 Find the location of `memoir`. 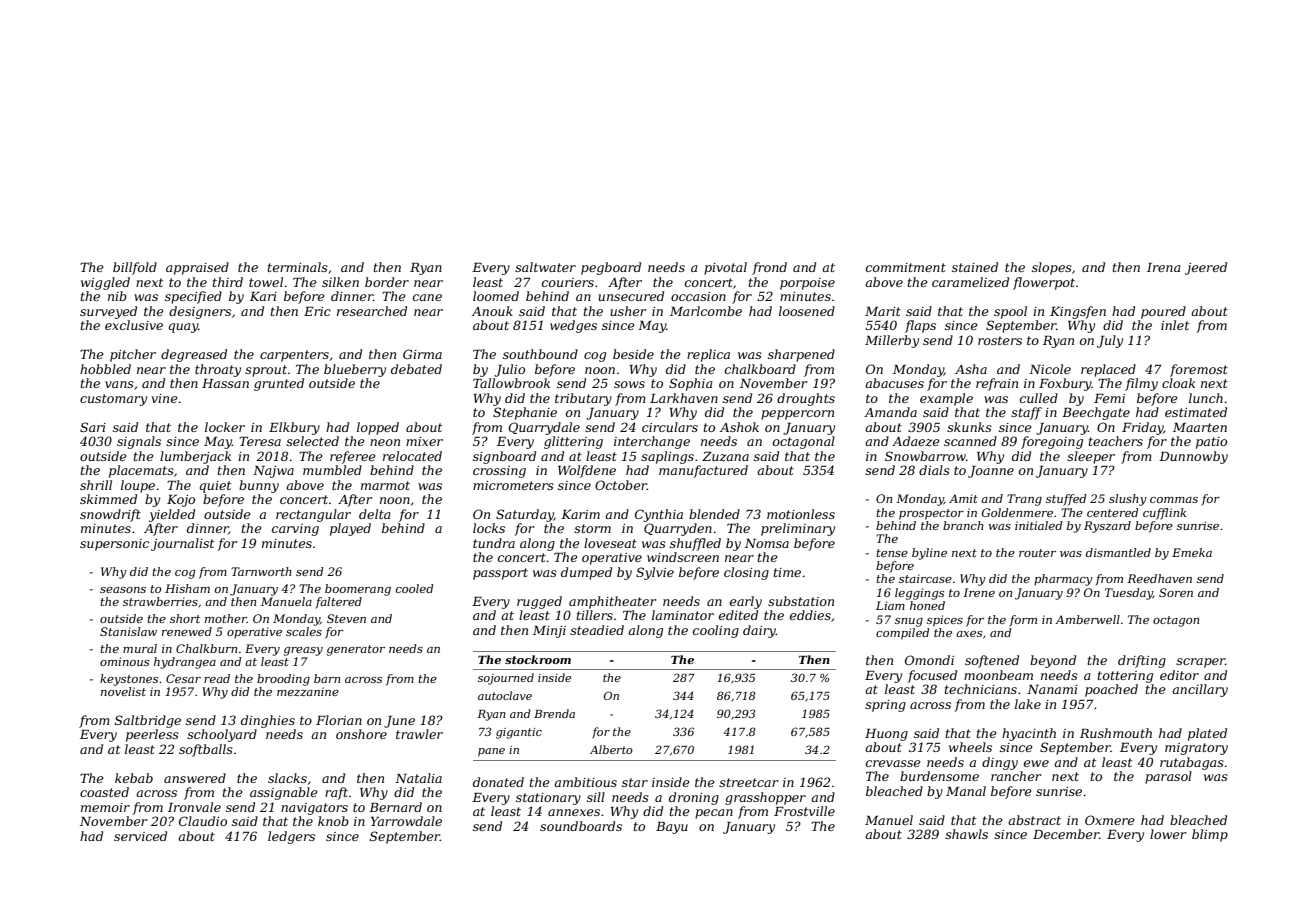

memoir is located at coordinates (105, 807).
